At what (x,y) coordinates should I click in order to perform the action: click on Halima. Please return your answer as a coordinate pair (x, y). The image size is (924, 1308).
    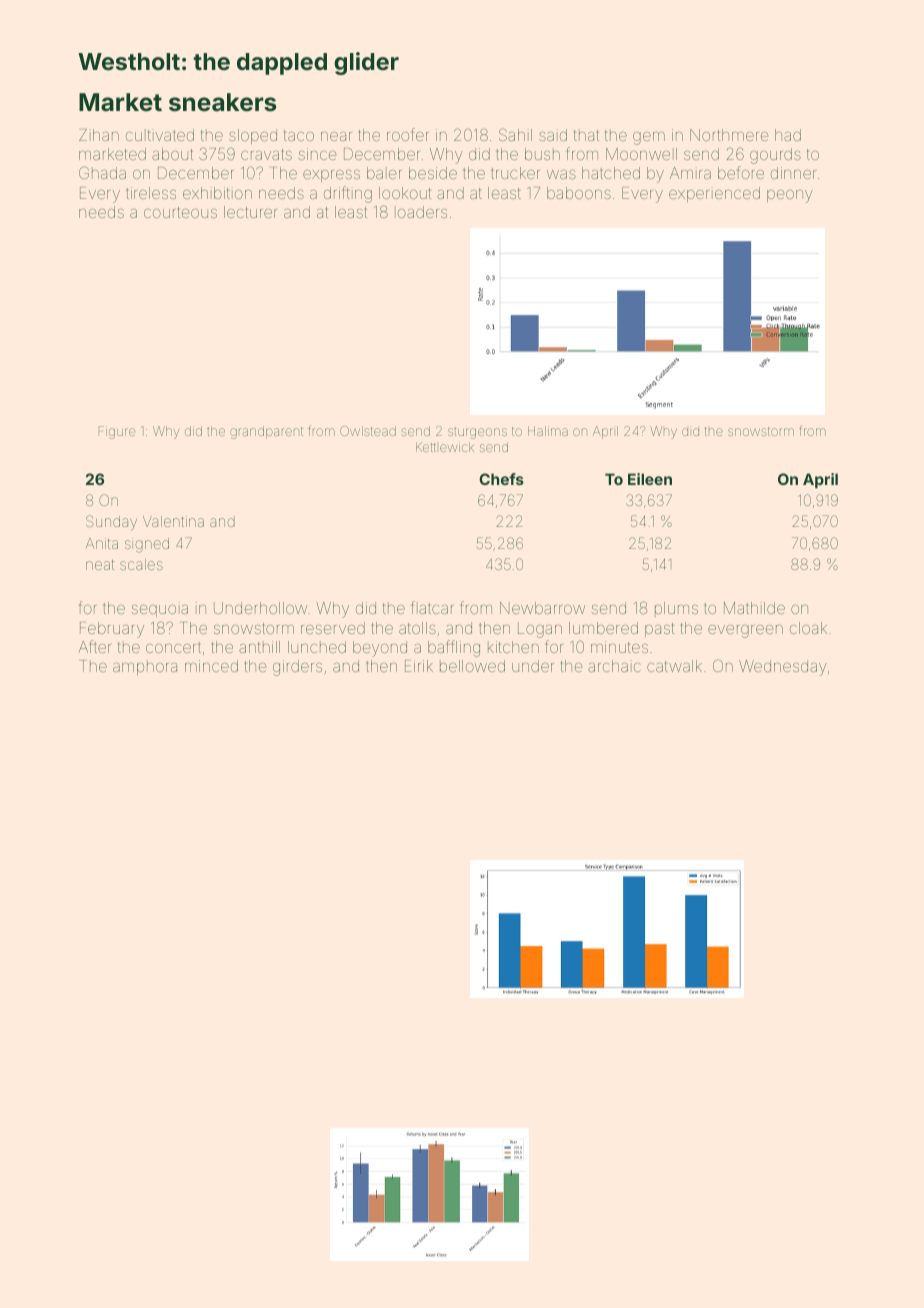
    Looking at the image, I should click on (548, 431).
